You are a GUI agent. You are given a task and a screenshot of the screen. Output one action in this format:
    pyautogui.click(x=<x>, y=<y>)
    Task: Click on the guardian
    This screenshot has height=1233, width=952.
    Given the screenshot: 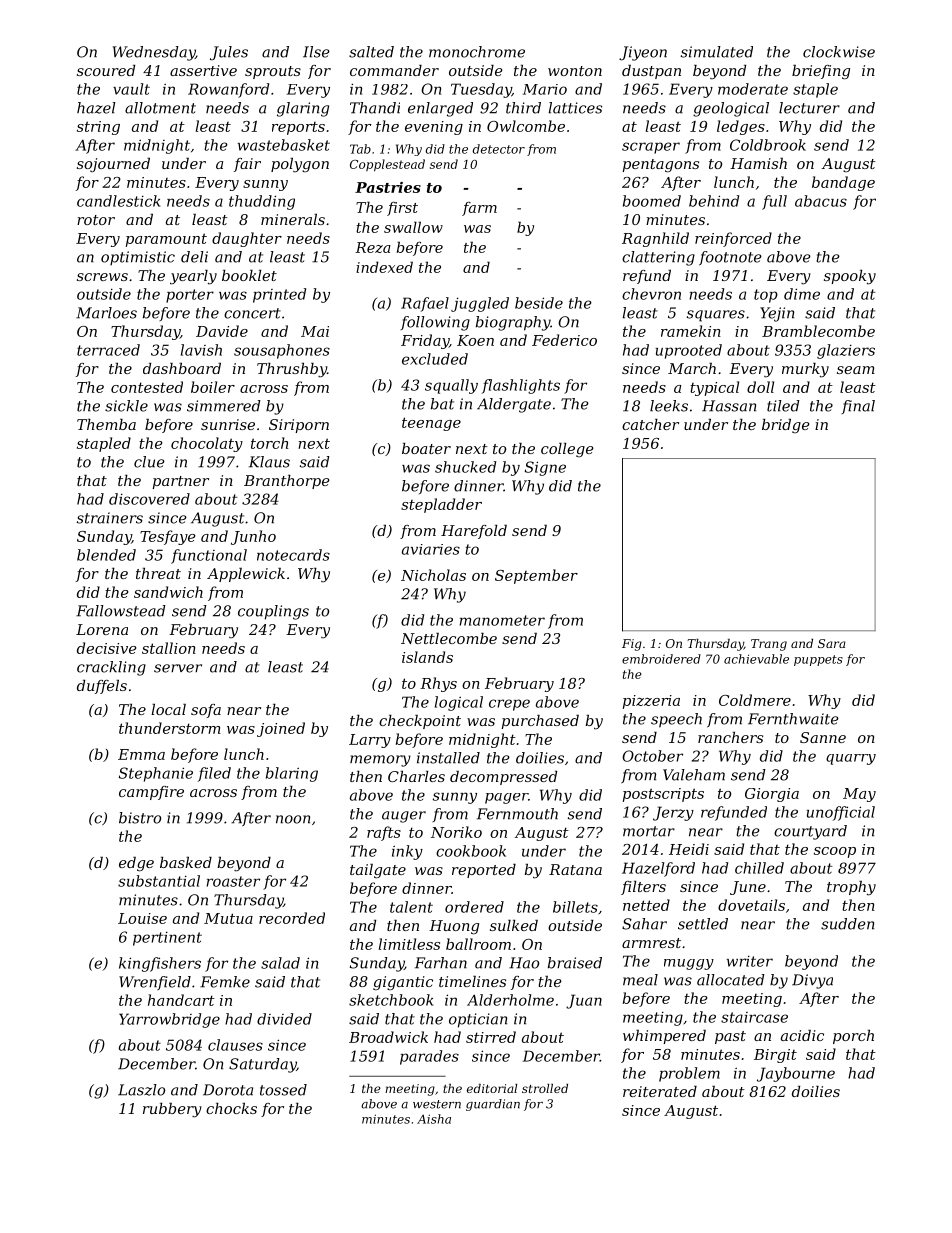 What is the action you would take?
    pyautogui.click(x=493, y=1105)
